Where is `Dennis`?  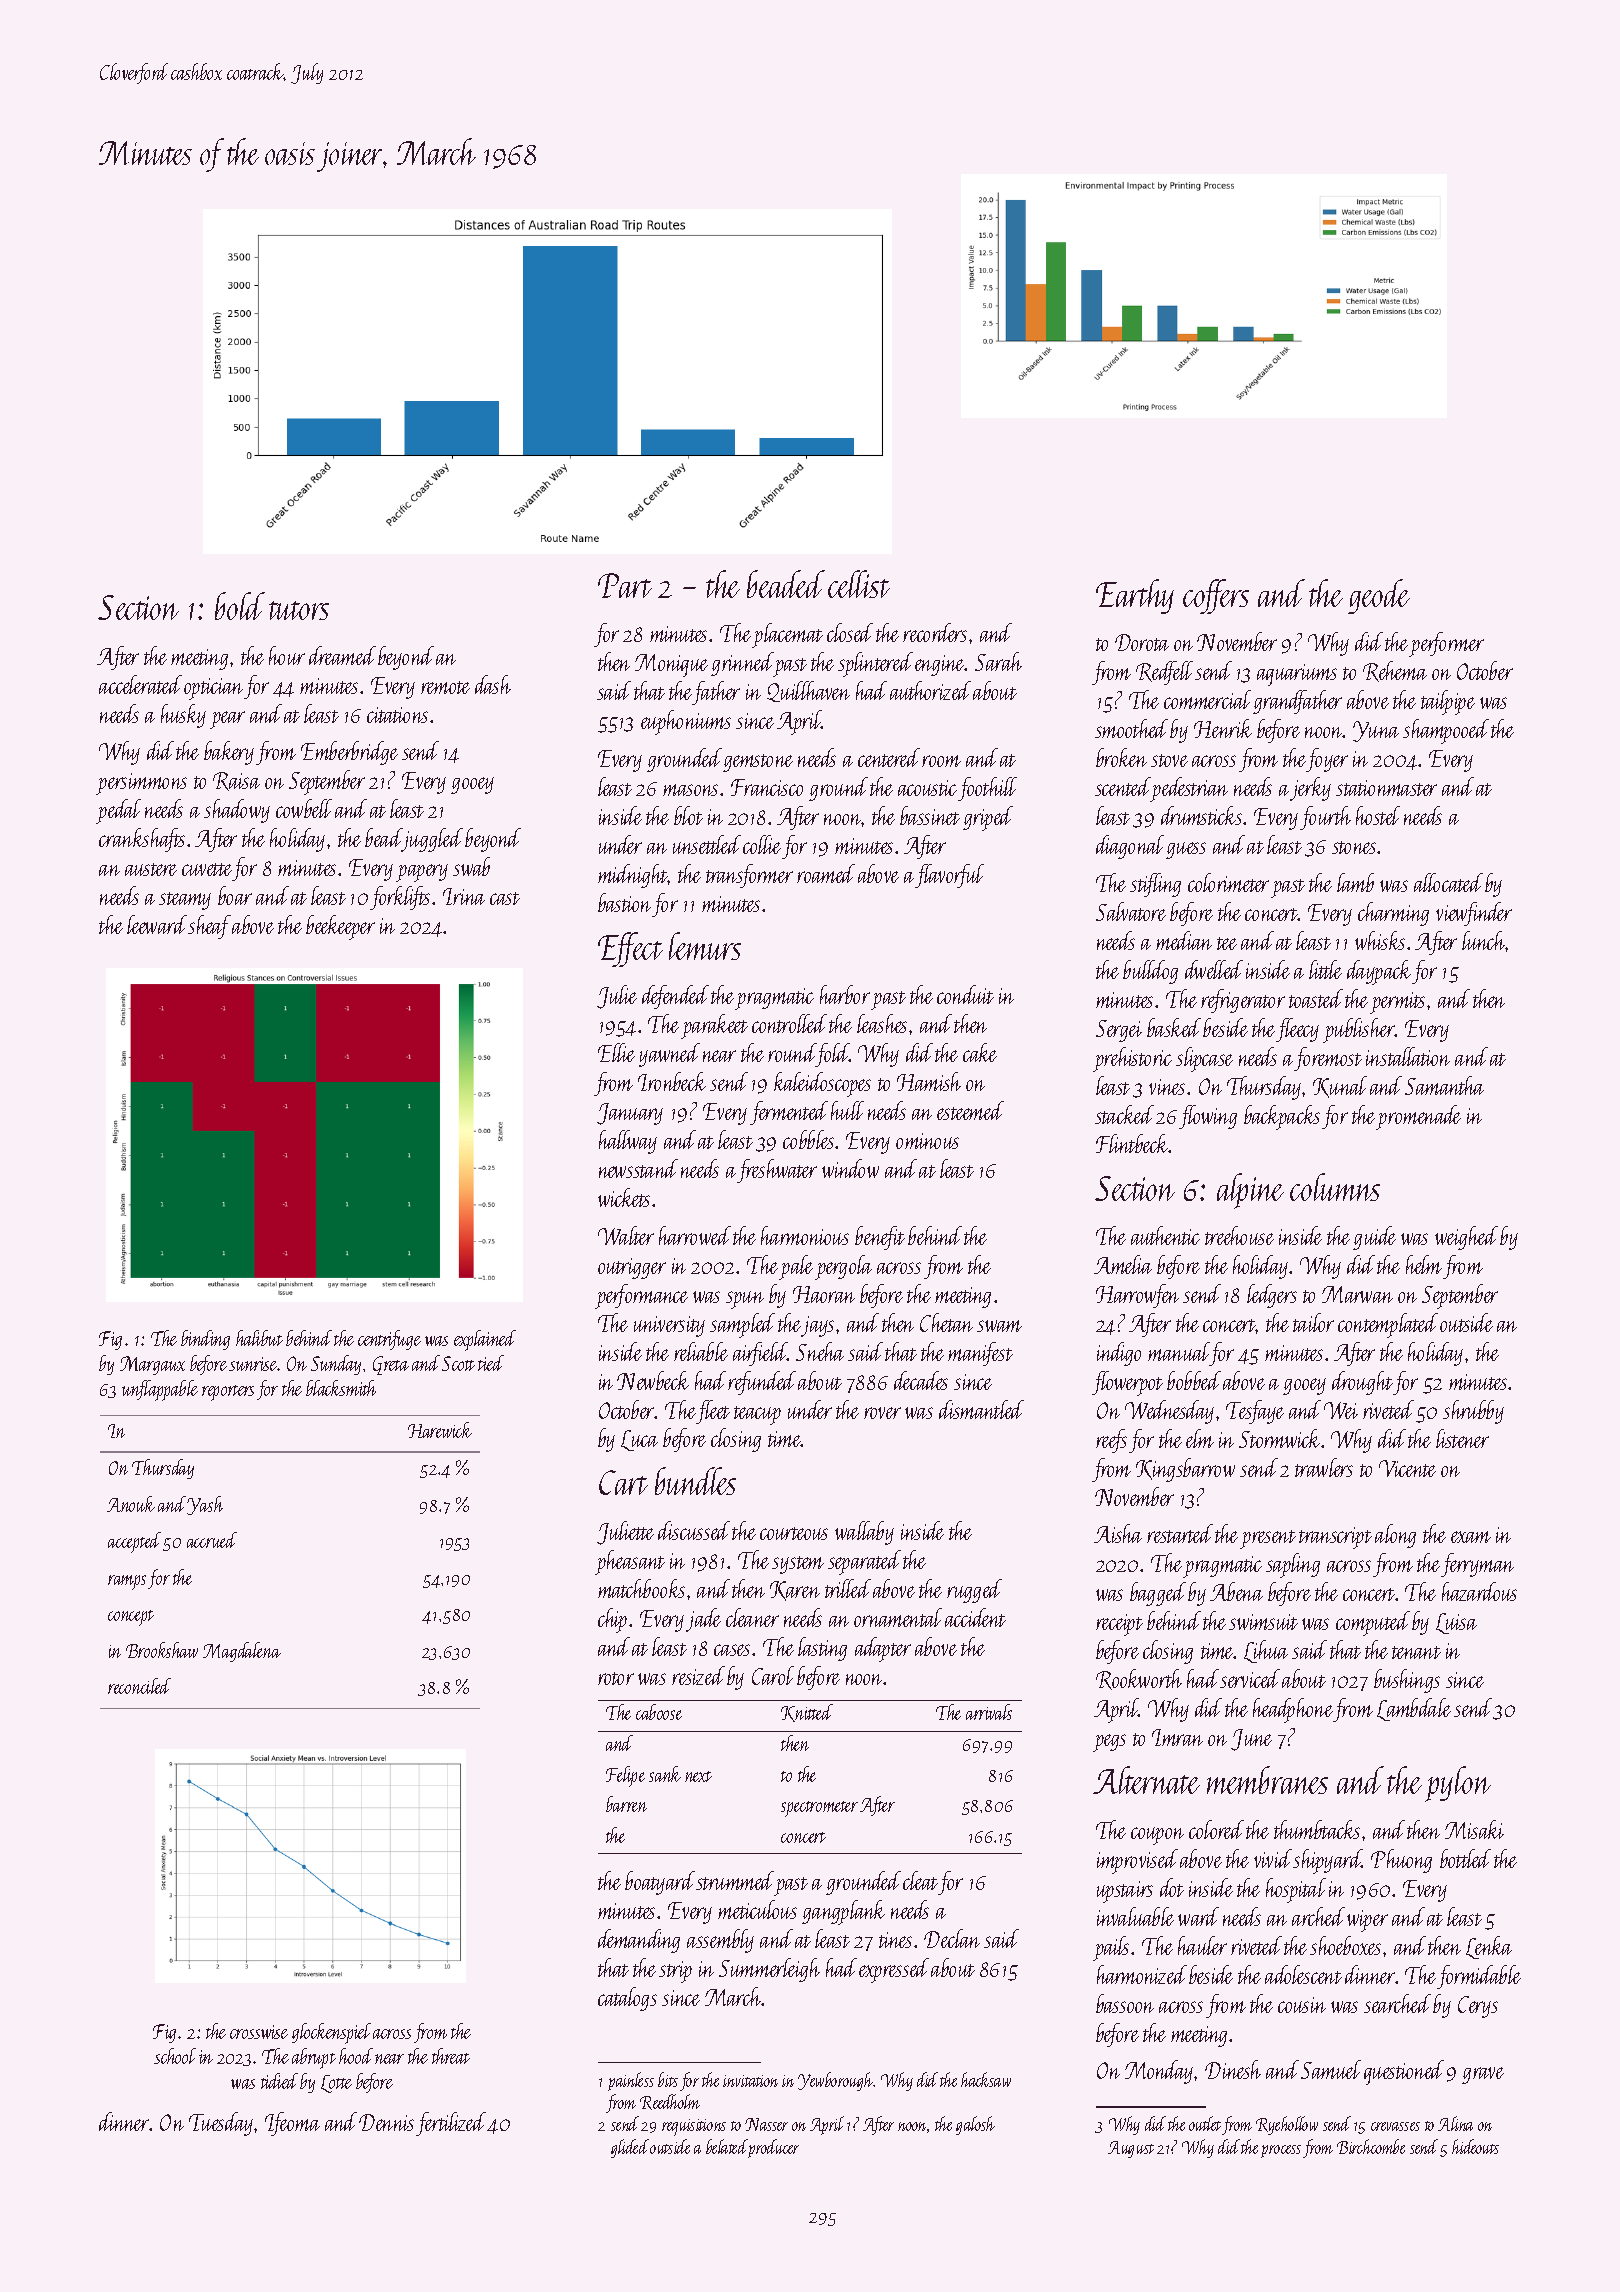
Dennis is located at coordinates (386, 2122).
